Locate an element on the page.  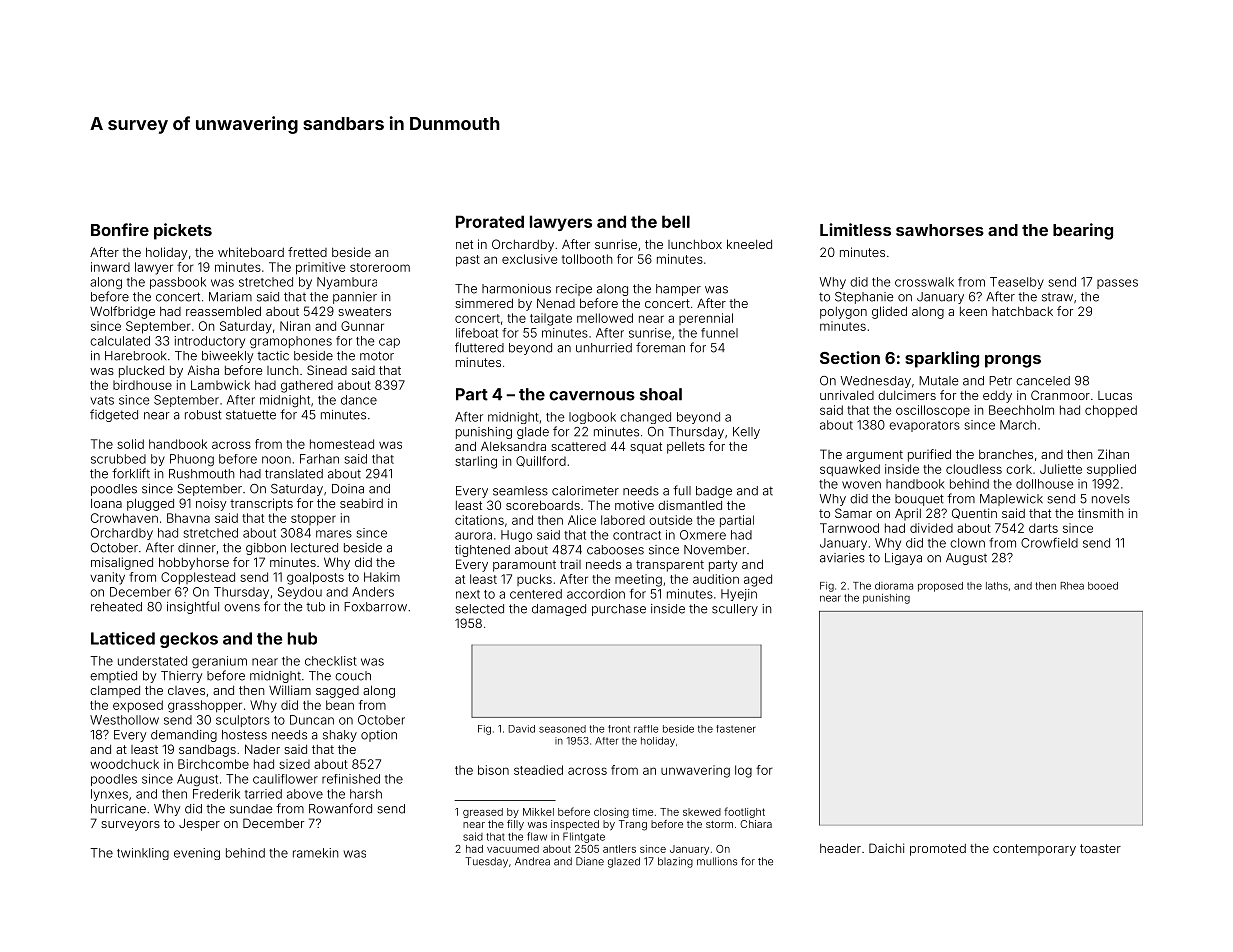
aviaries is located at coordinates (842, 558).
